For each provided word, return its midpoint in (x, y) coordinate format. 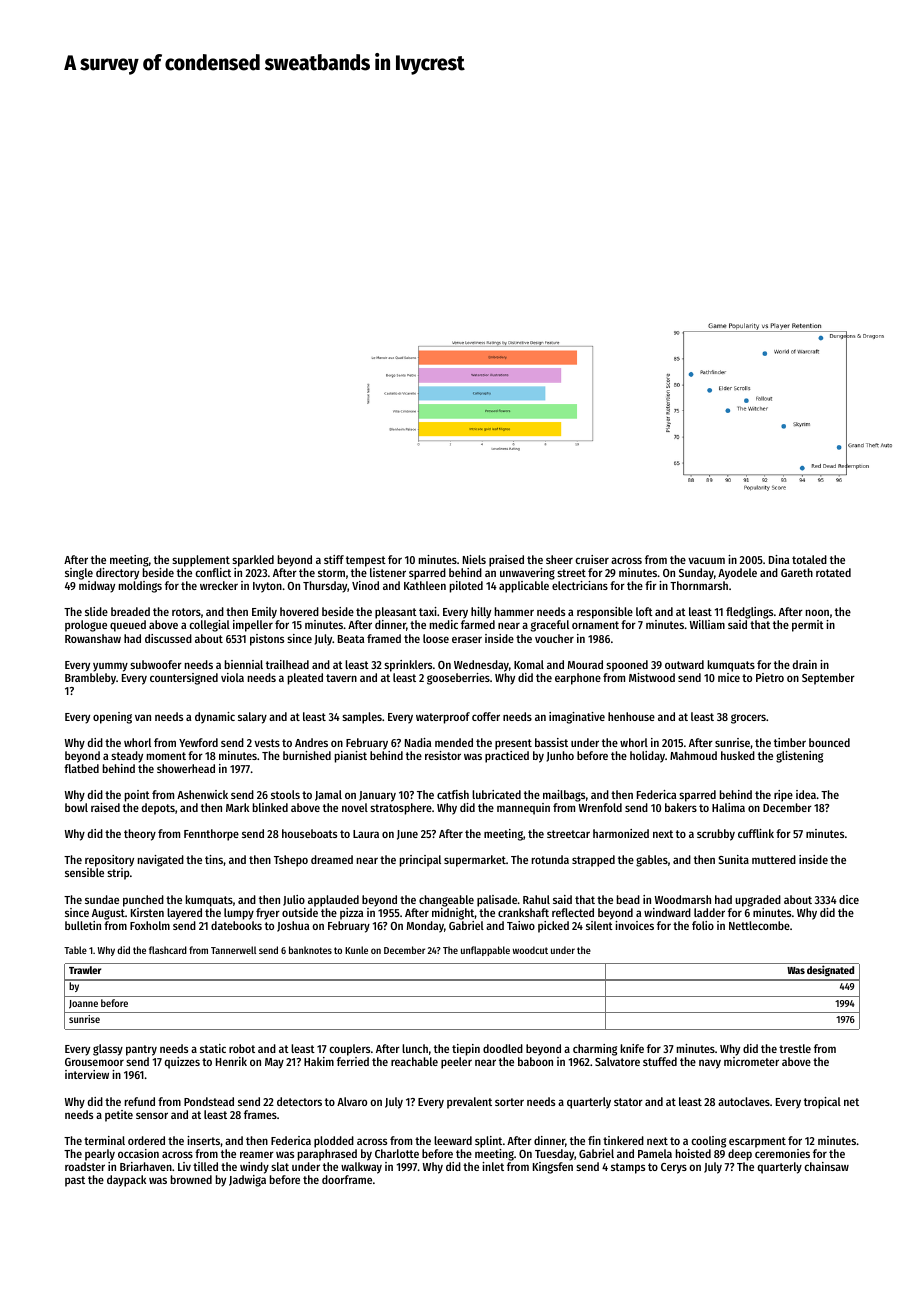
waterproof (443, 718)
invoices (634, 925)
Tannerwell (233, 950)
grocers (748, 719)
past (75, 1181)
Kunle (356, 950)
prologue (86, 626)
